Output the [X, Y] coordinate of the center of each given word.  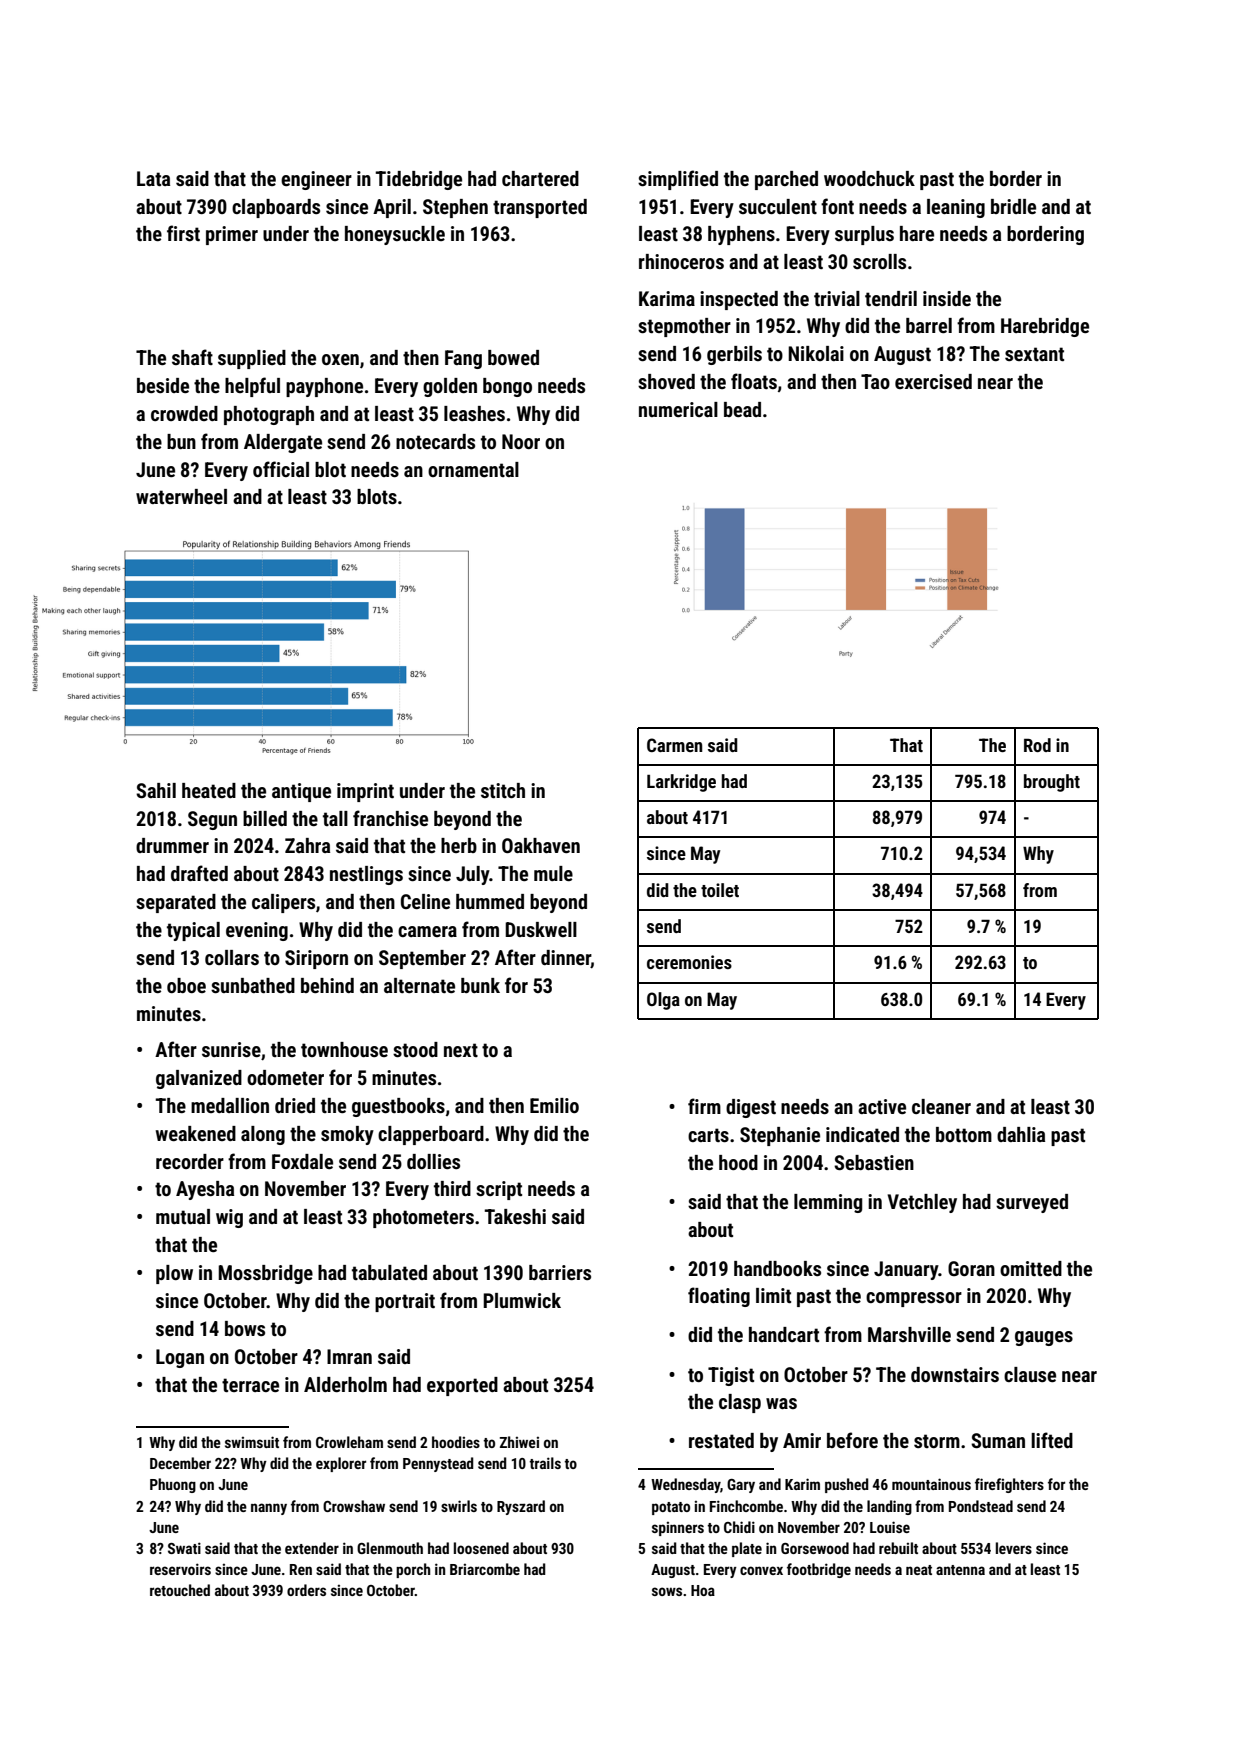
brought [1052, 783]
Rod [1037, 745]
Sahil [156, 790]
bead [742, 409]
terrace [250, 1385]
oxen [340, 359]
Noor [521, 441]
